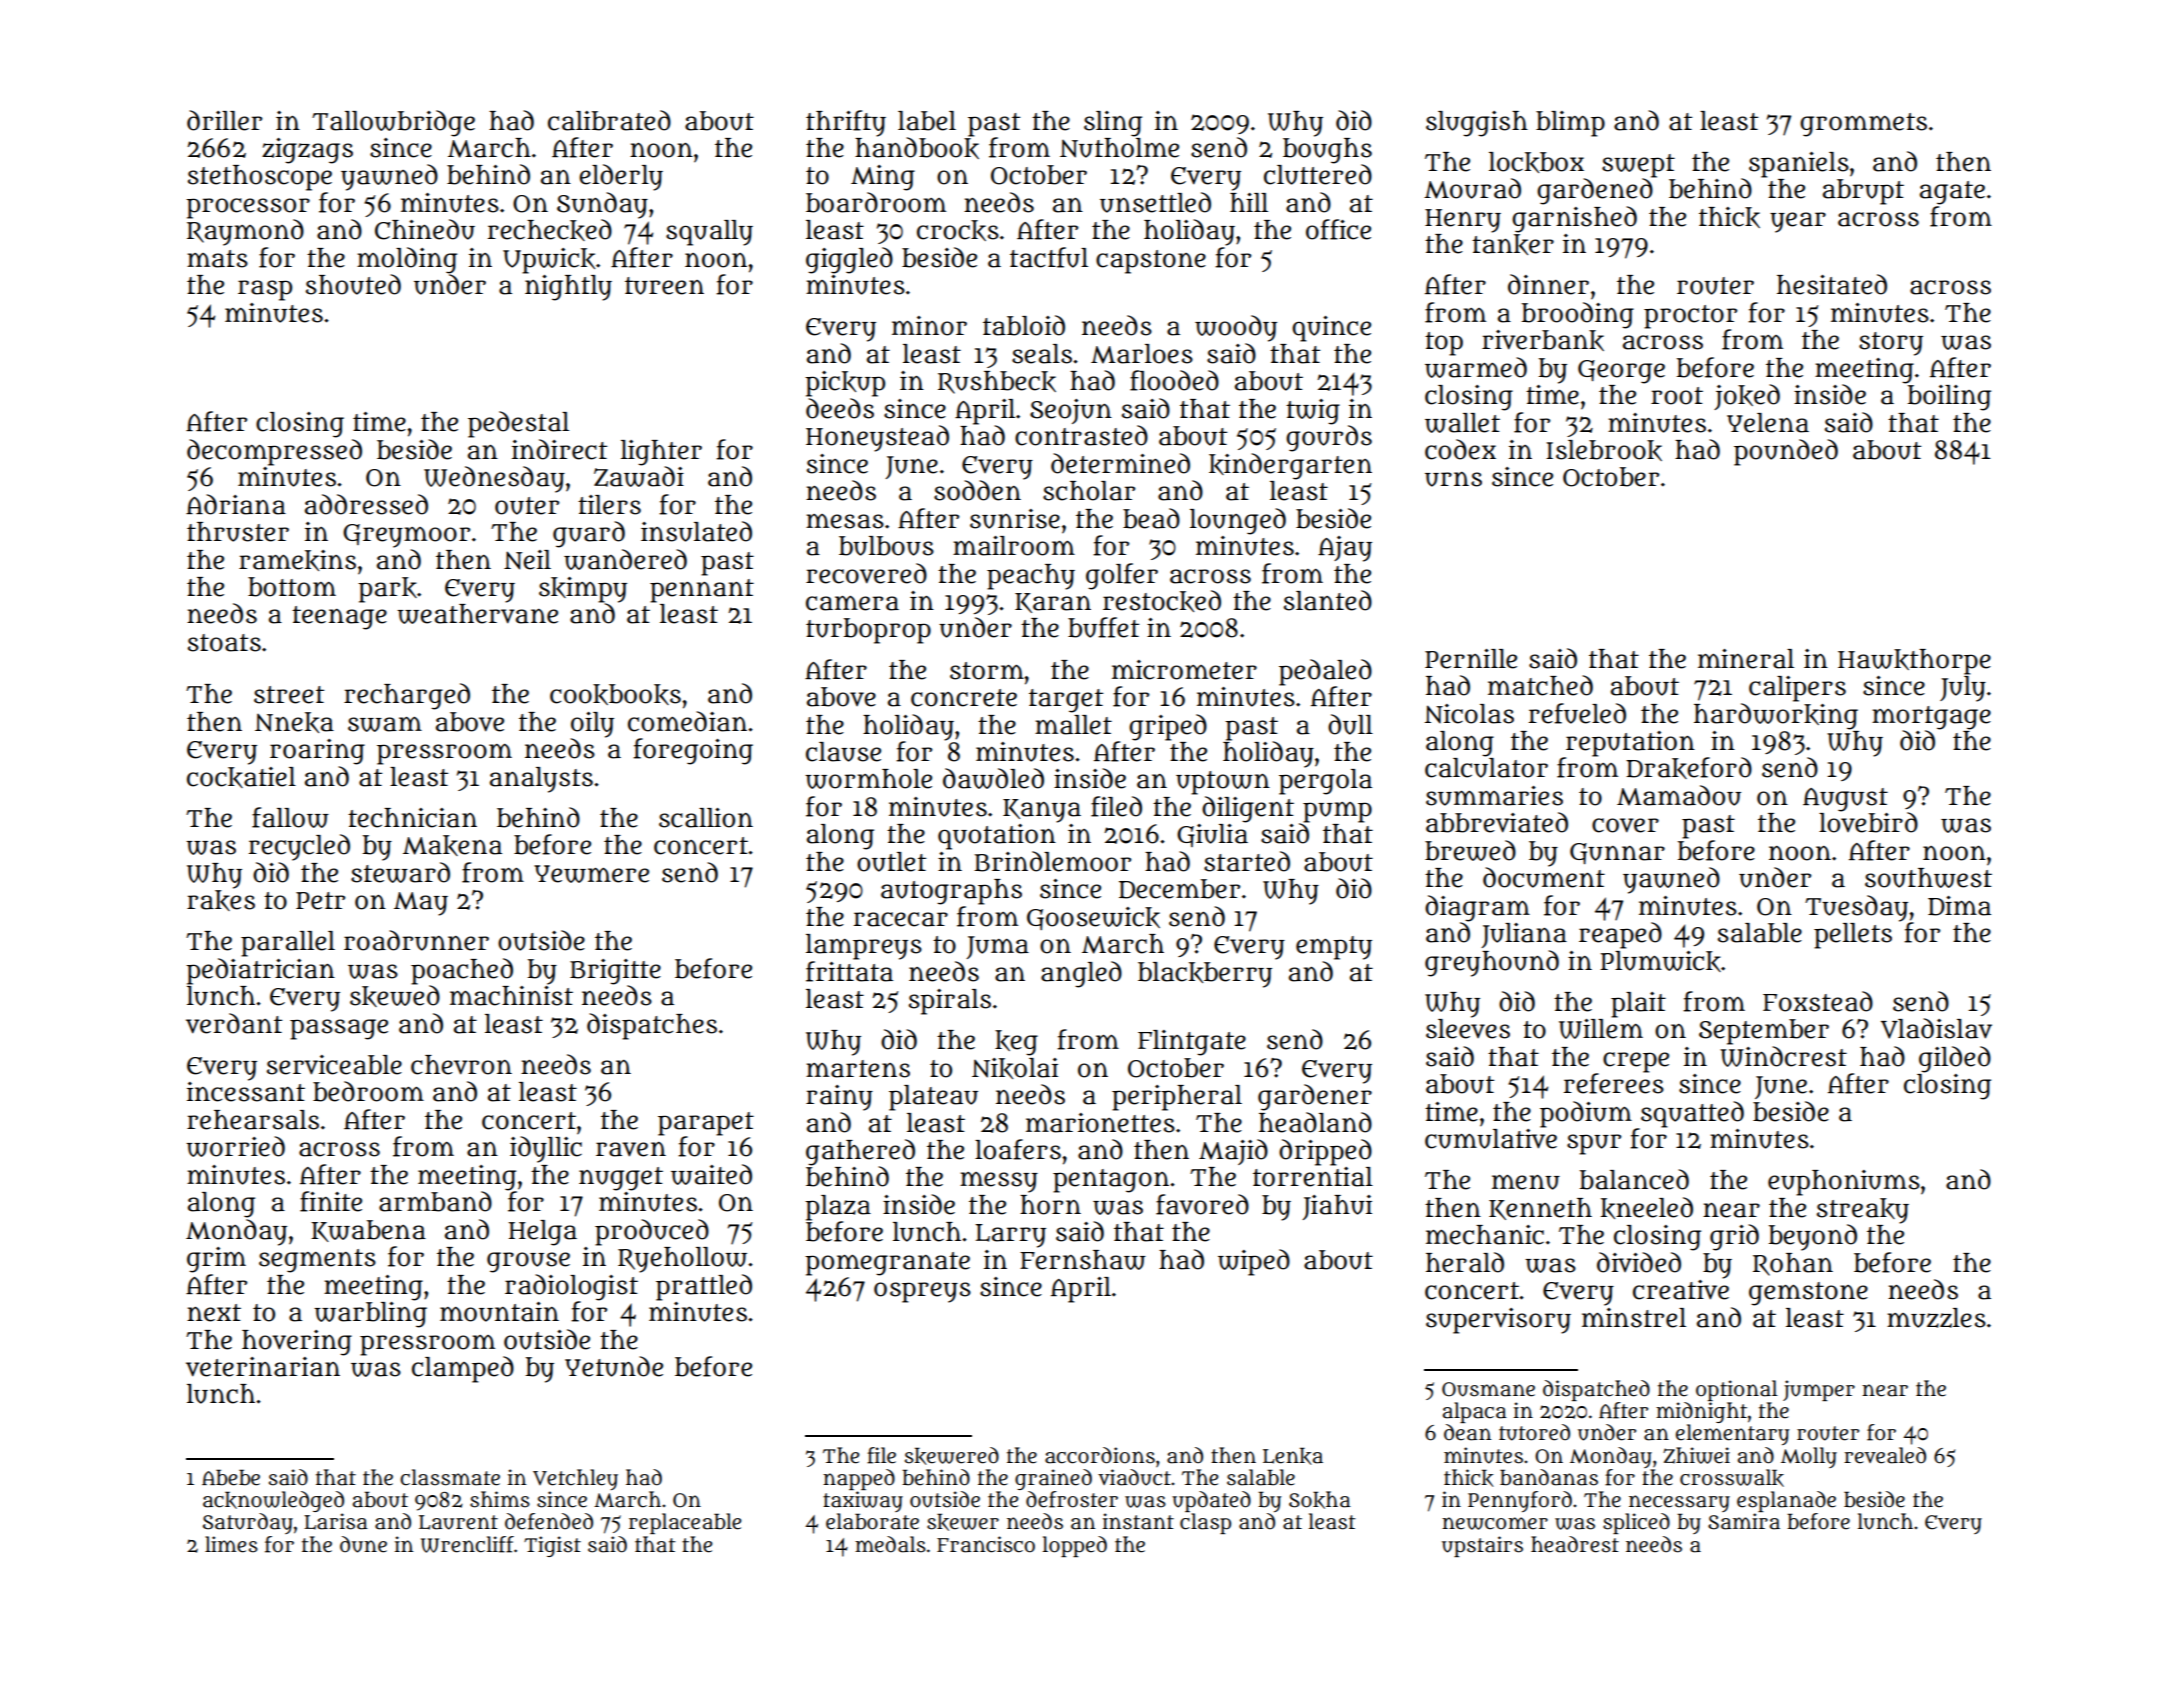 The height and width of the image is (1683, 2178). Describe the element at coordinates (224, 120) in the image. I see `driller` at that location.
